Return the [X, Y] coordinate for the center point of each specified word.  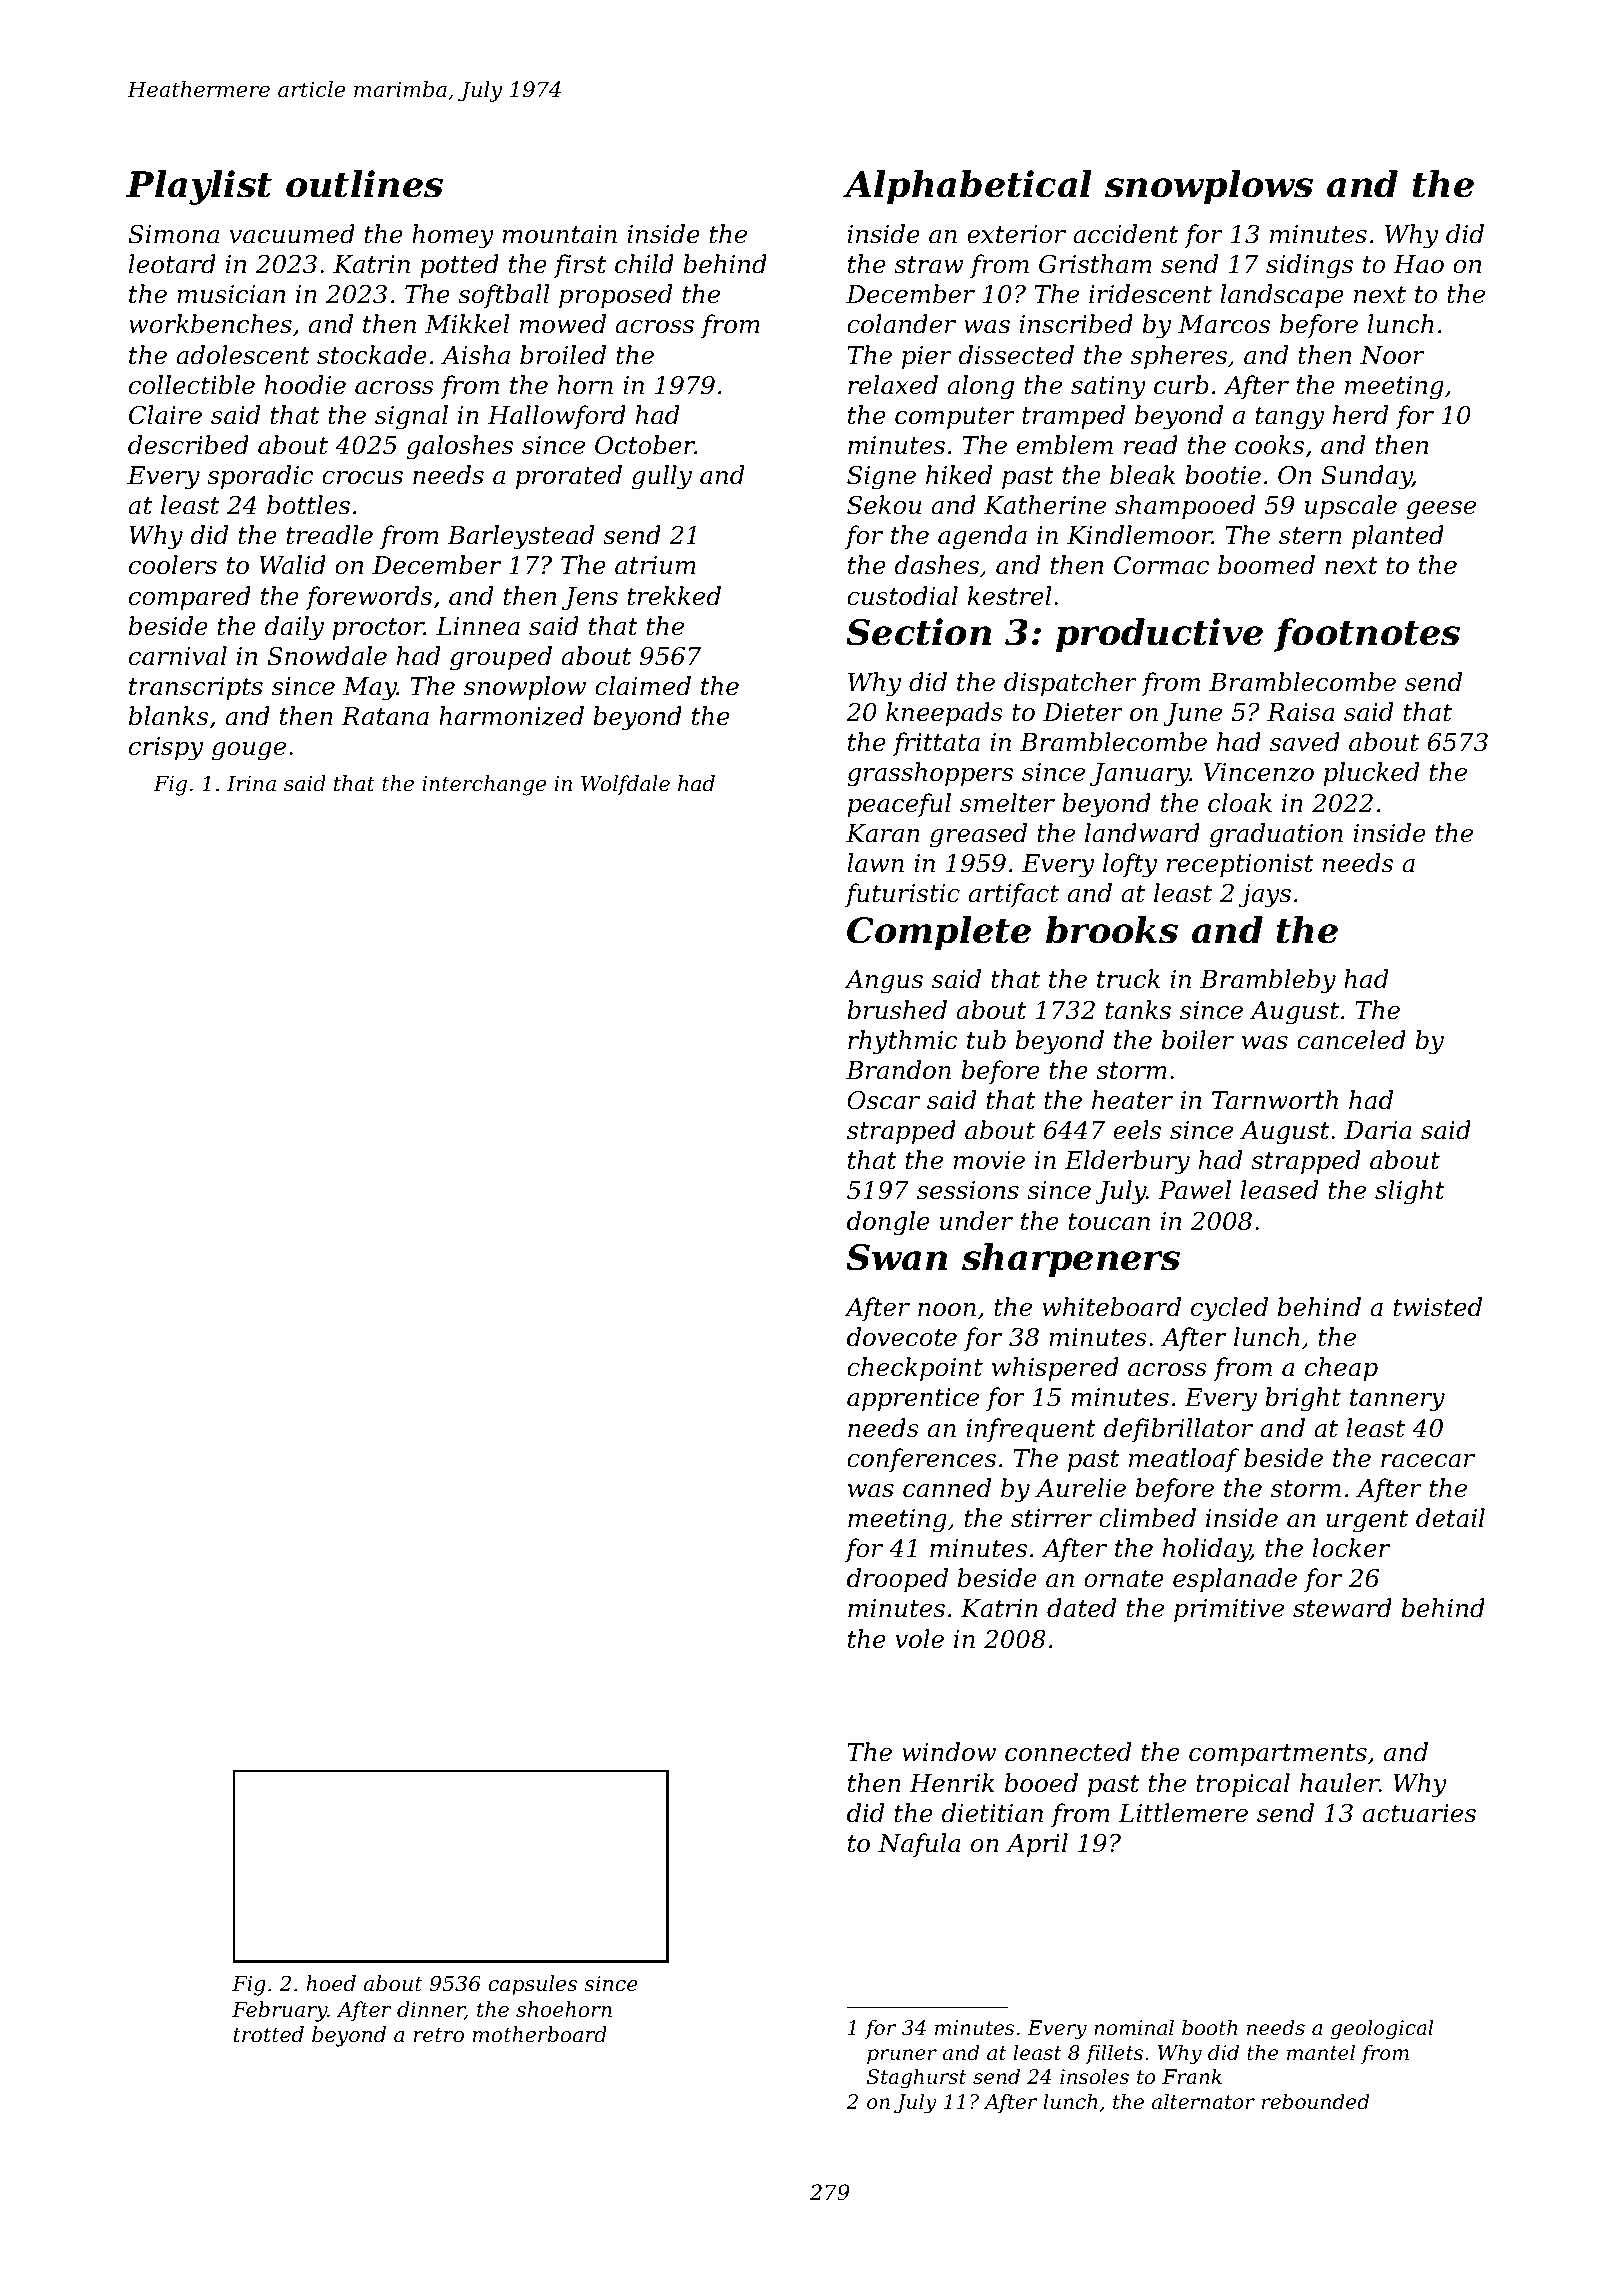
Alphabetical [967, 187]
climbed [1147, 1518]
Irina [251, 784]
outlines [364, 184]
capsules [532, 1985]
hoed [331, 1983]
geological [1382, 2029]
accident [1125, 234]
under [976, 1221]
